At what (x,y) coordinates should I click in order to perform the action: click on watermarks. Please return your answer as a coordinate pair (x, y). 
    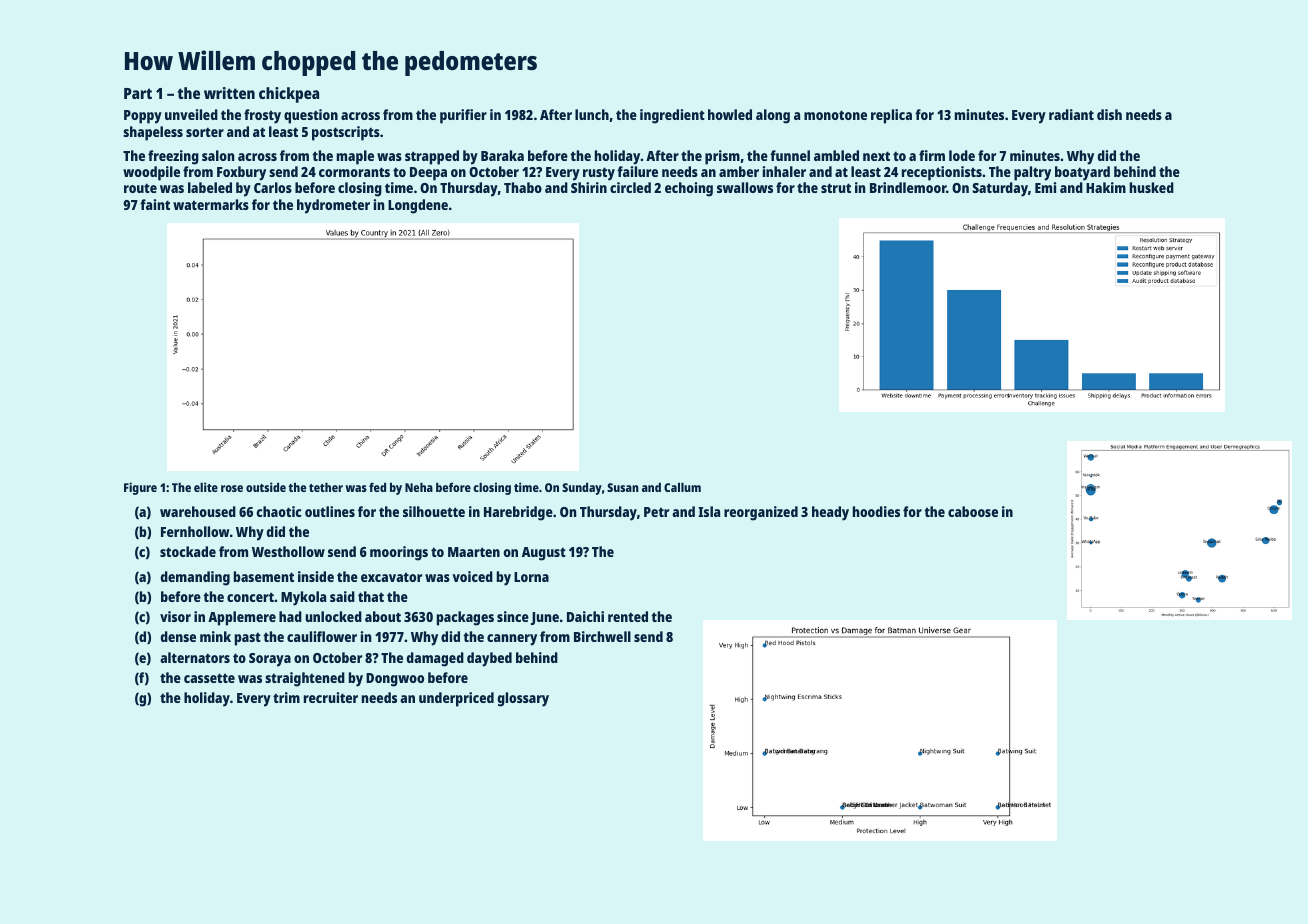
    Looking at the image, I should click on (211, 204).
